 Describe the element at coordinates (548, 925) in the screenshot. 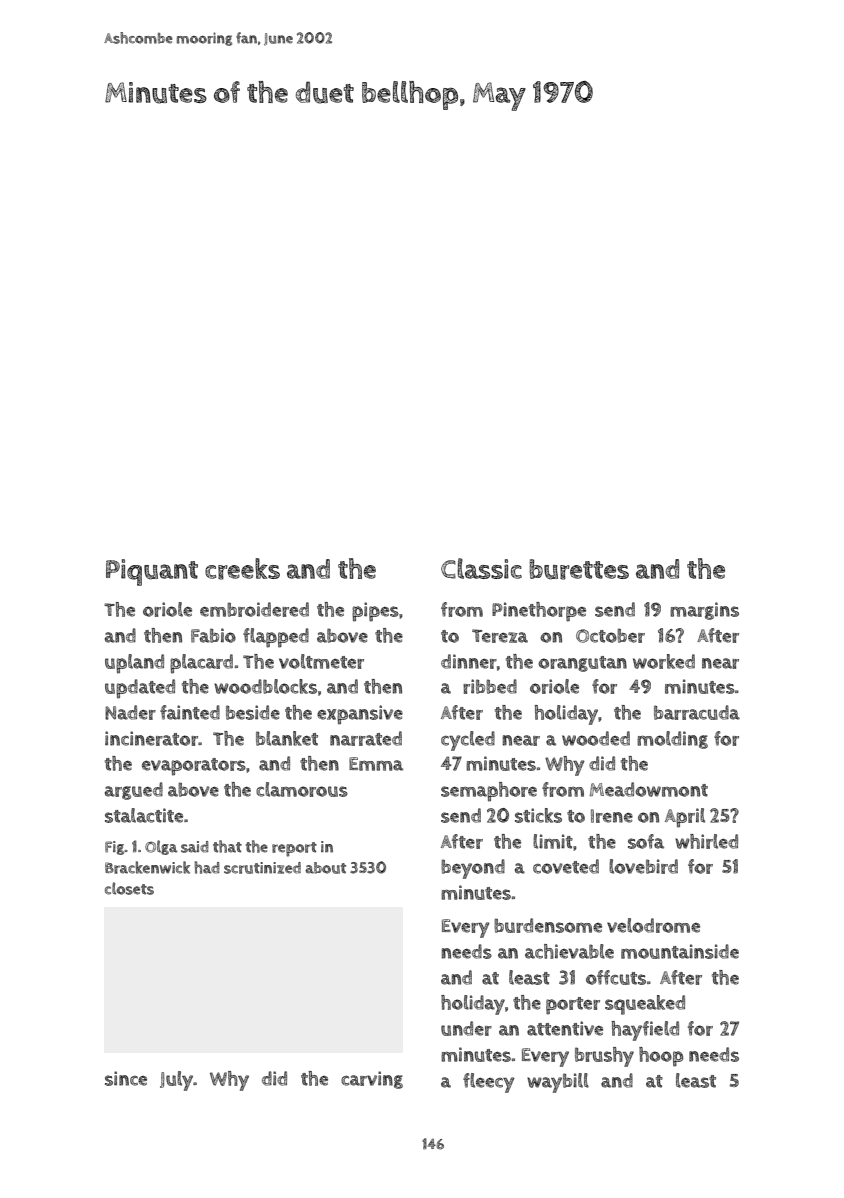

I see `burdensome` at that location.
